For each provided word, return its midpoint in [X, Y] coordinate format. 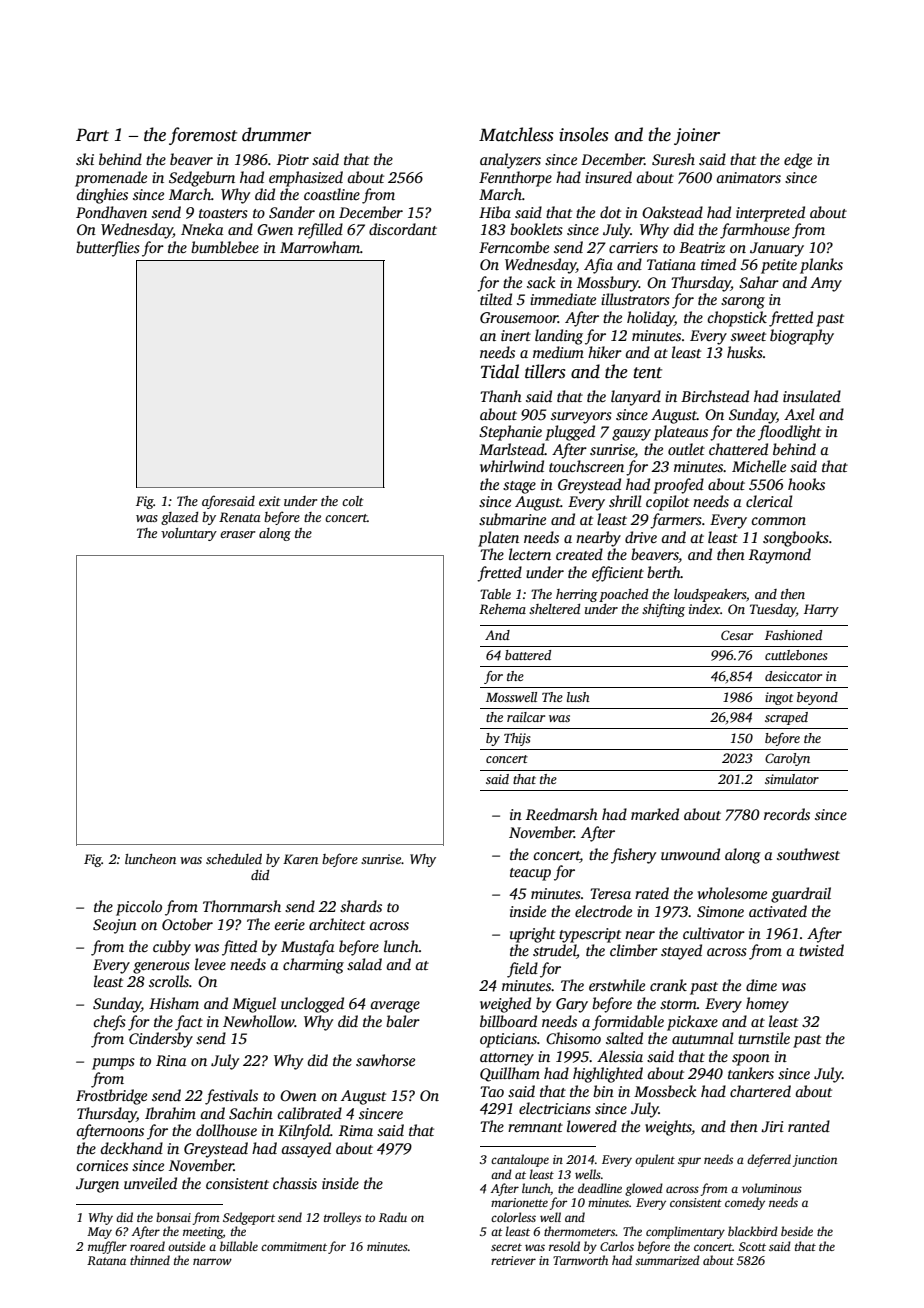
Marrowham [320, 247]
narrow [212, 1261]
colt [353, 501]
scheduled [234, 859]
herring [577, 595]
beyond [817, 698]
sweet [748, 336]
